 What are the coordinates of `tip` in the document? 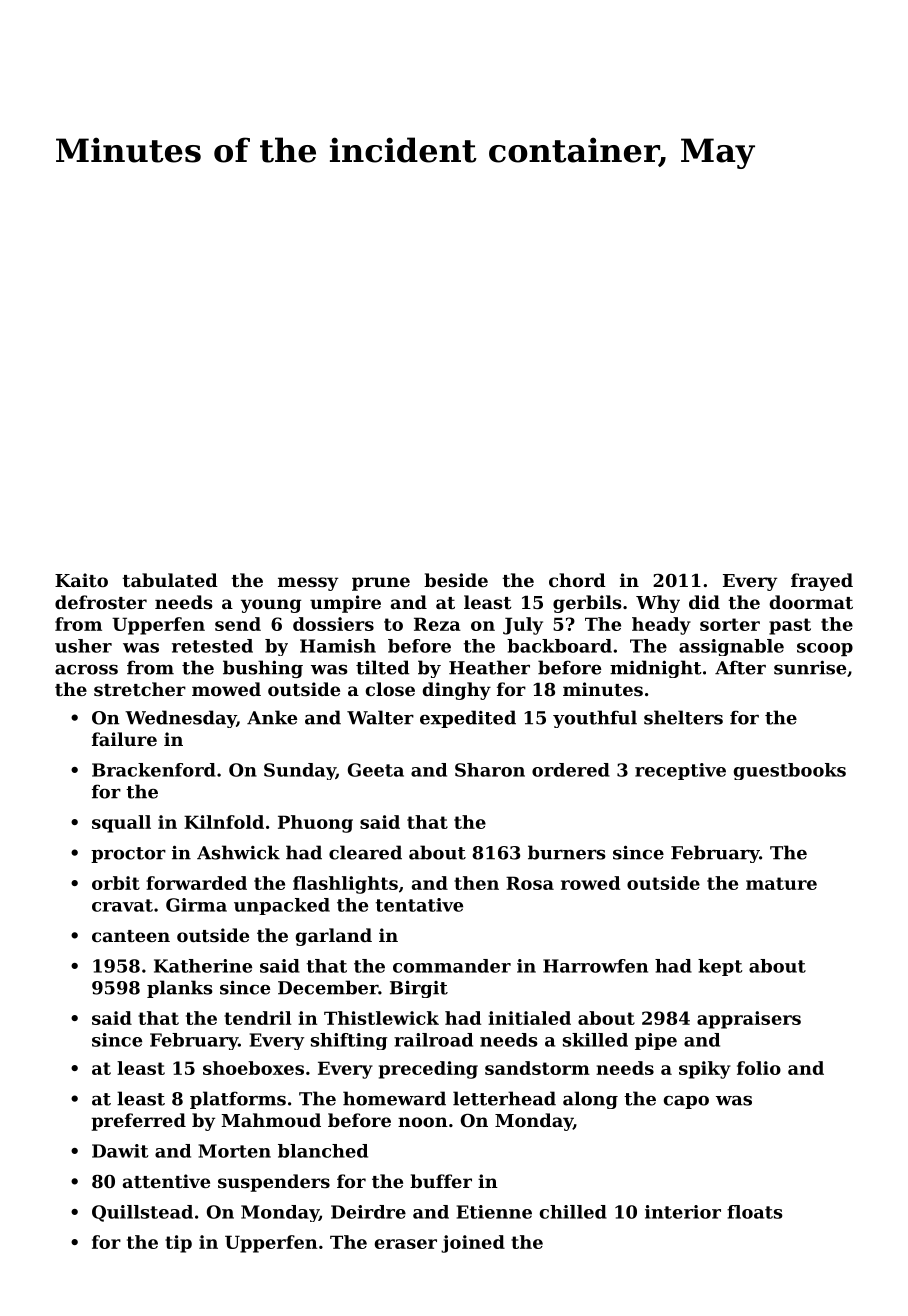 It's located at (178, 1244).
